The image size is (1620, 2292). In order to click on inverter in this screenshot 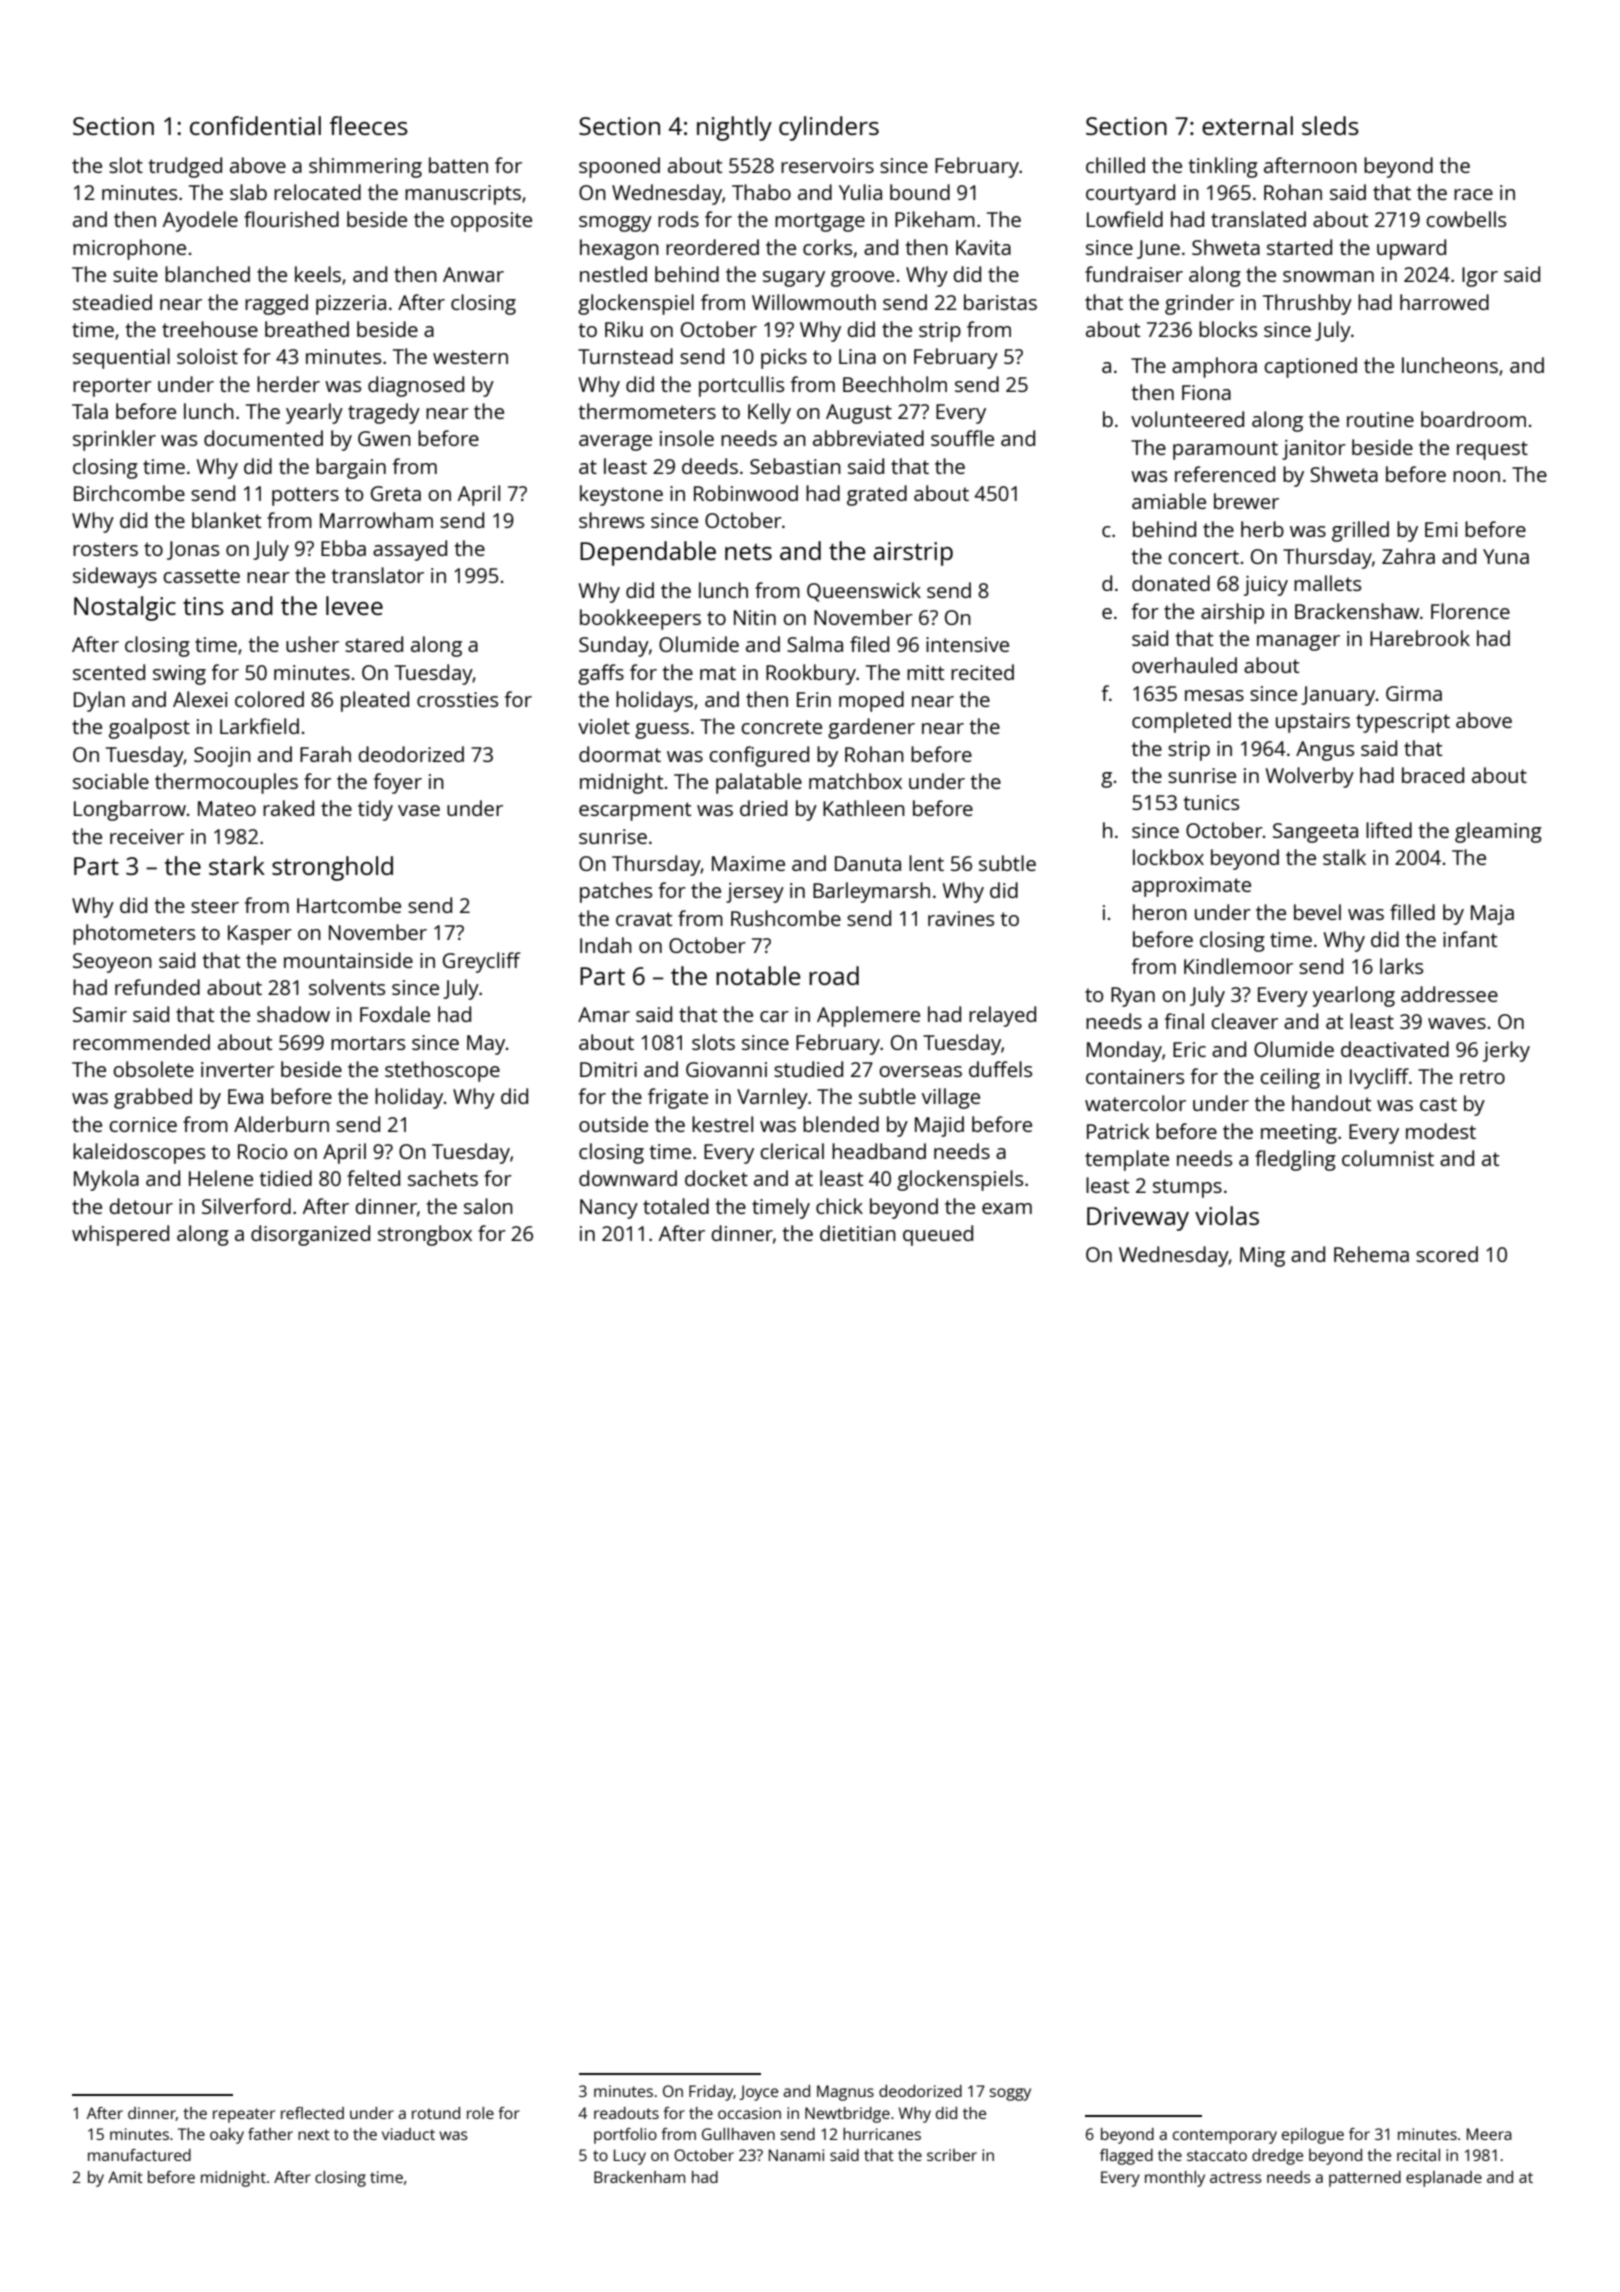, I will do `click(237, 1069)`.
